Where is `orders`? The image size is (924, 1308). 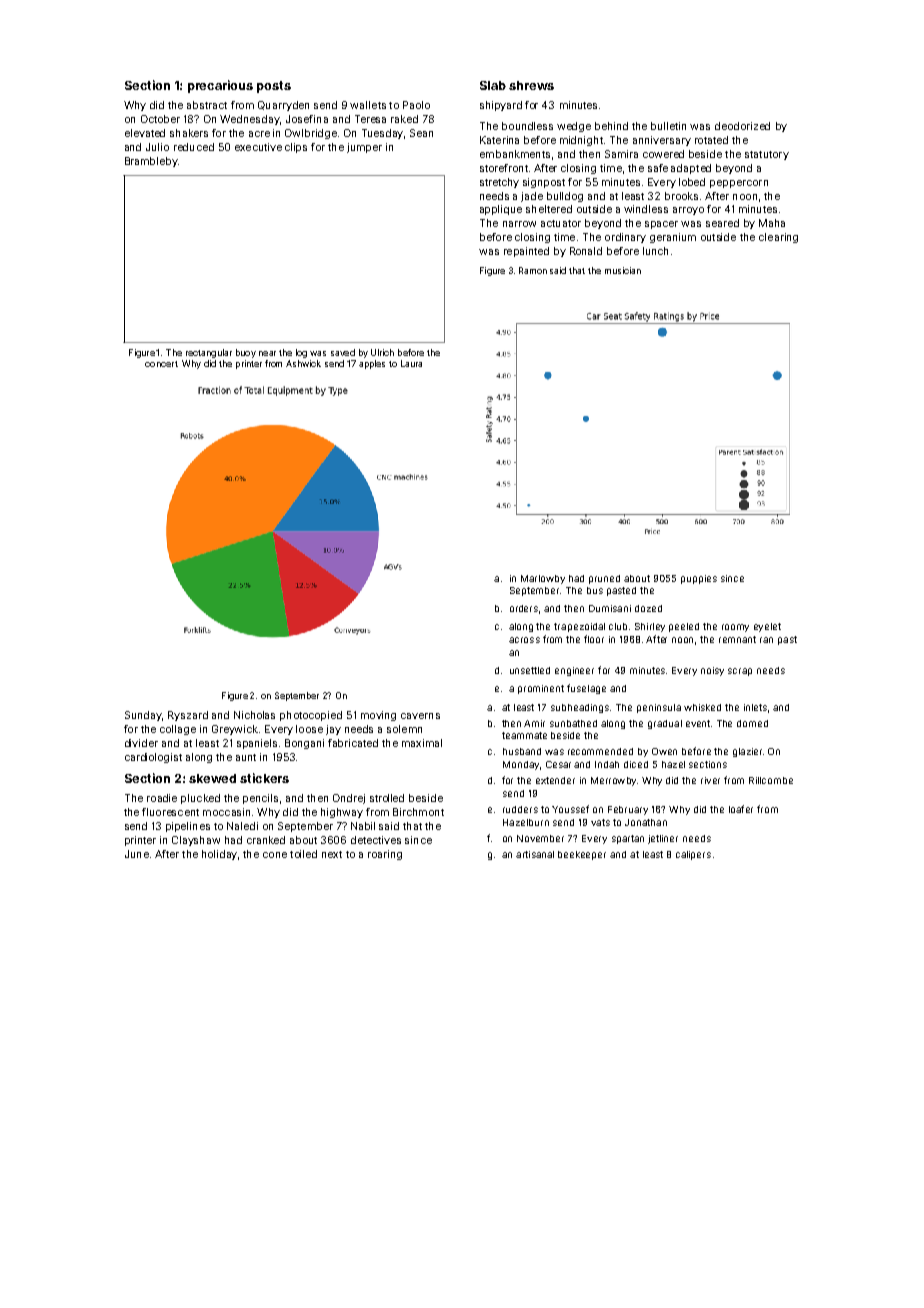
orders is located at coordinates (524, 608).
